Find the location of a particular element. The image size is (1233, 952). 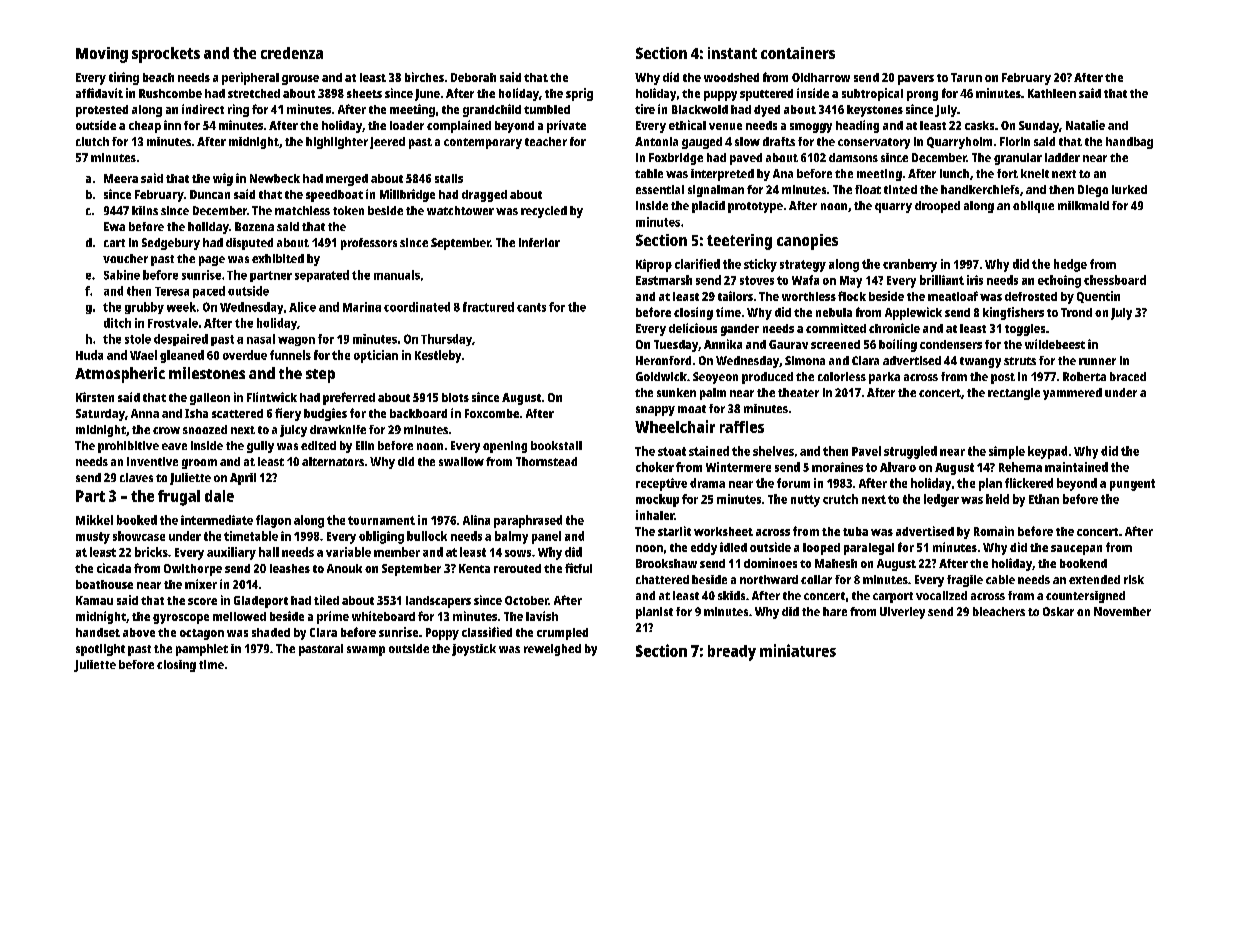

Atmospheric is located at coordinates (120, 375).
